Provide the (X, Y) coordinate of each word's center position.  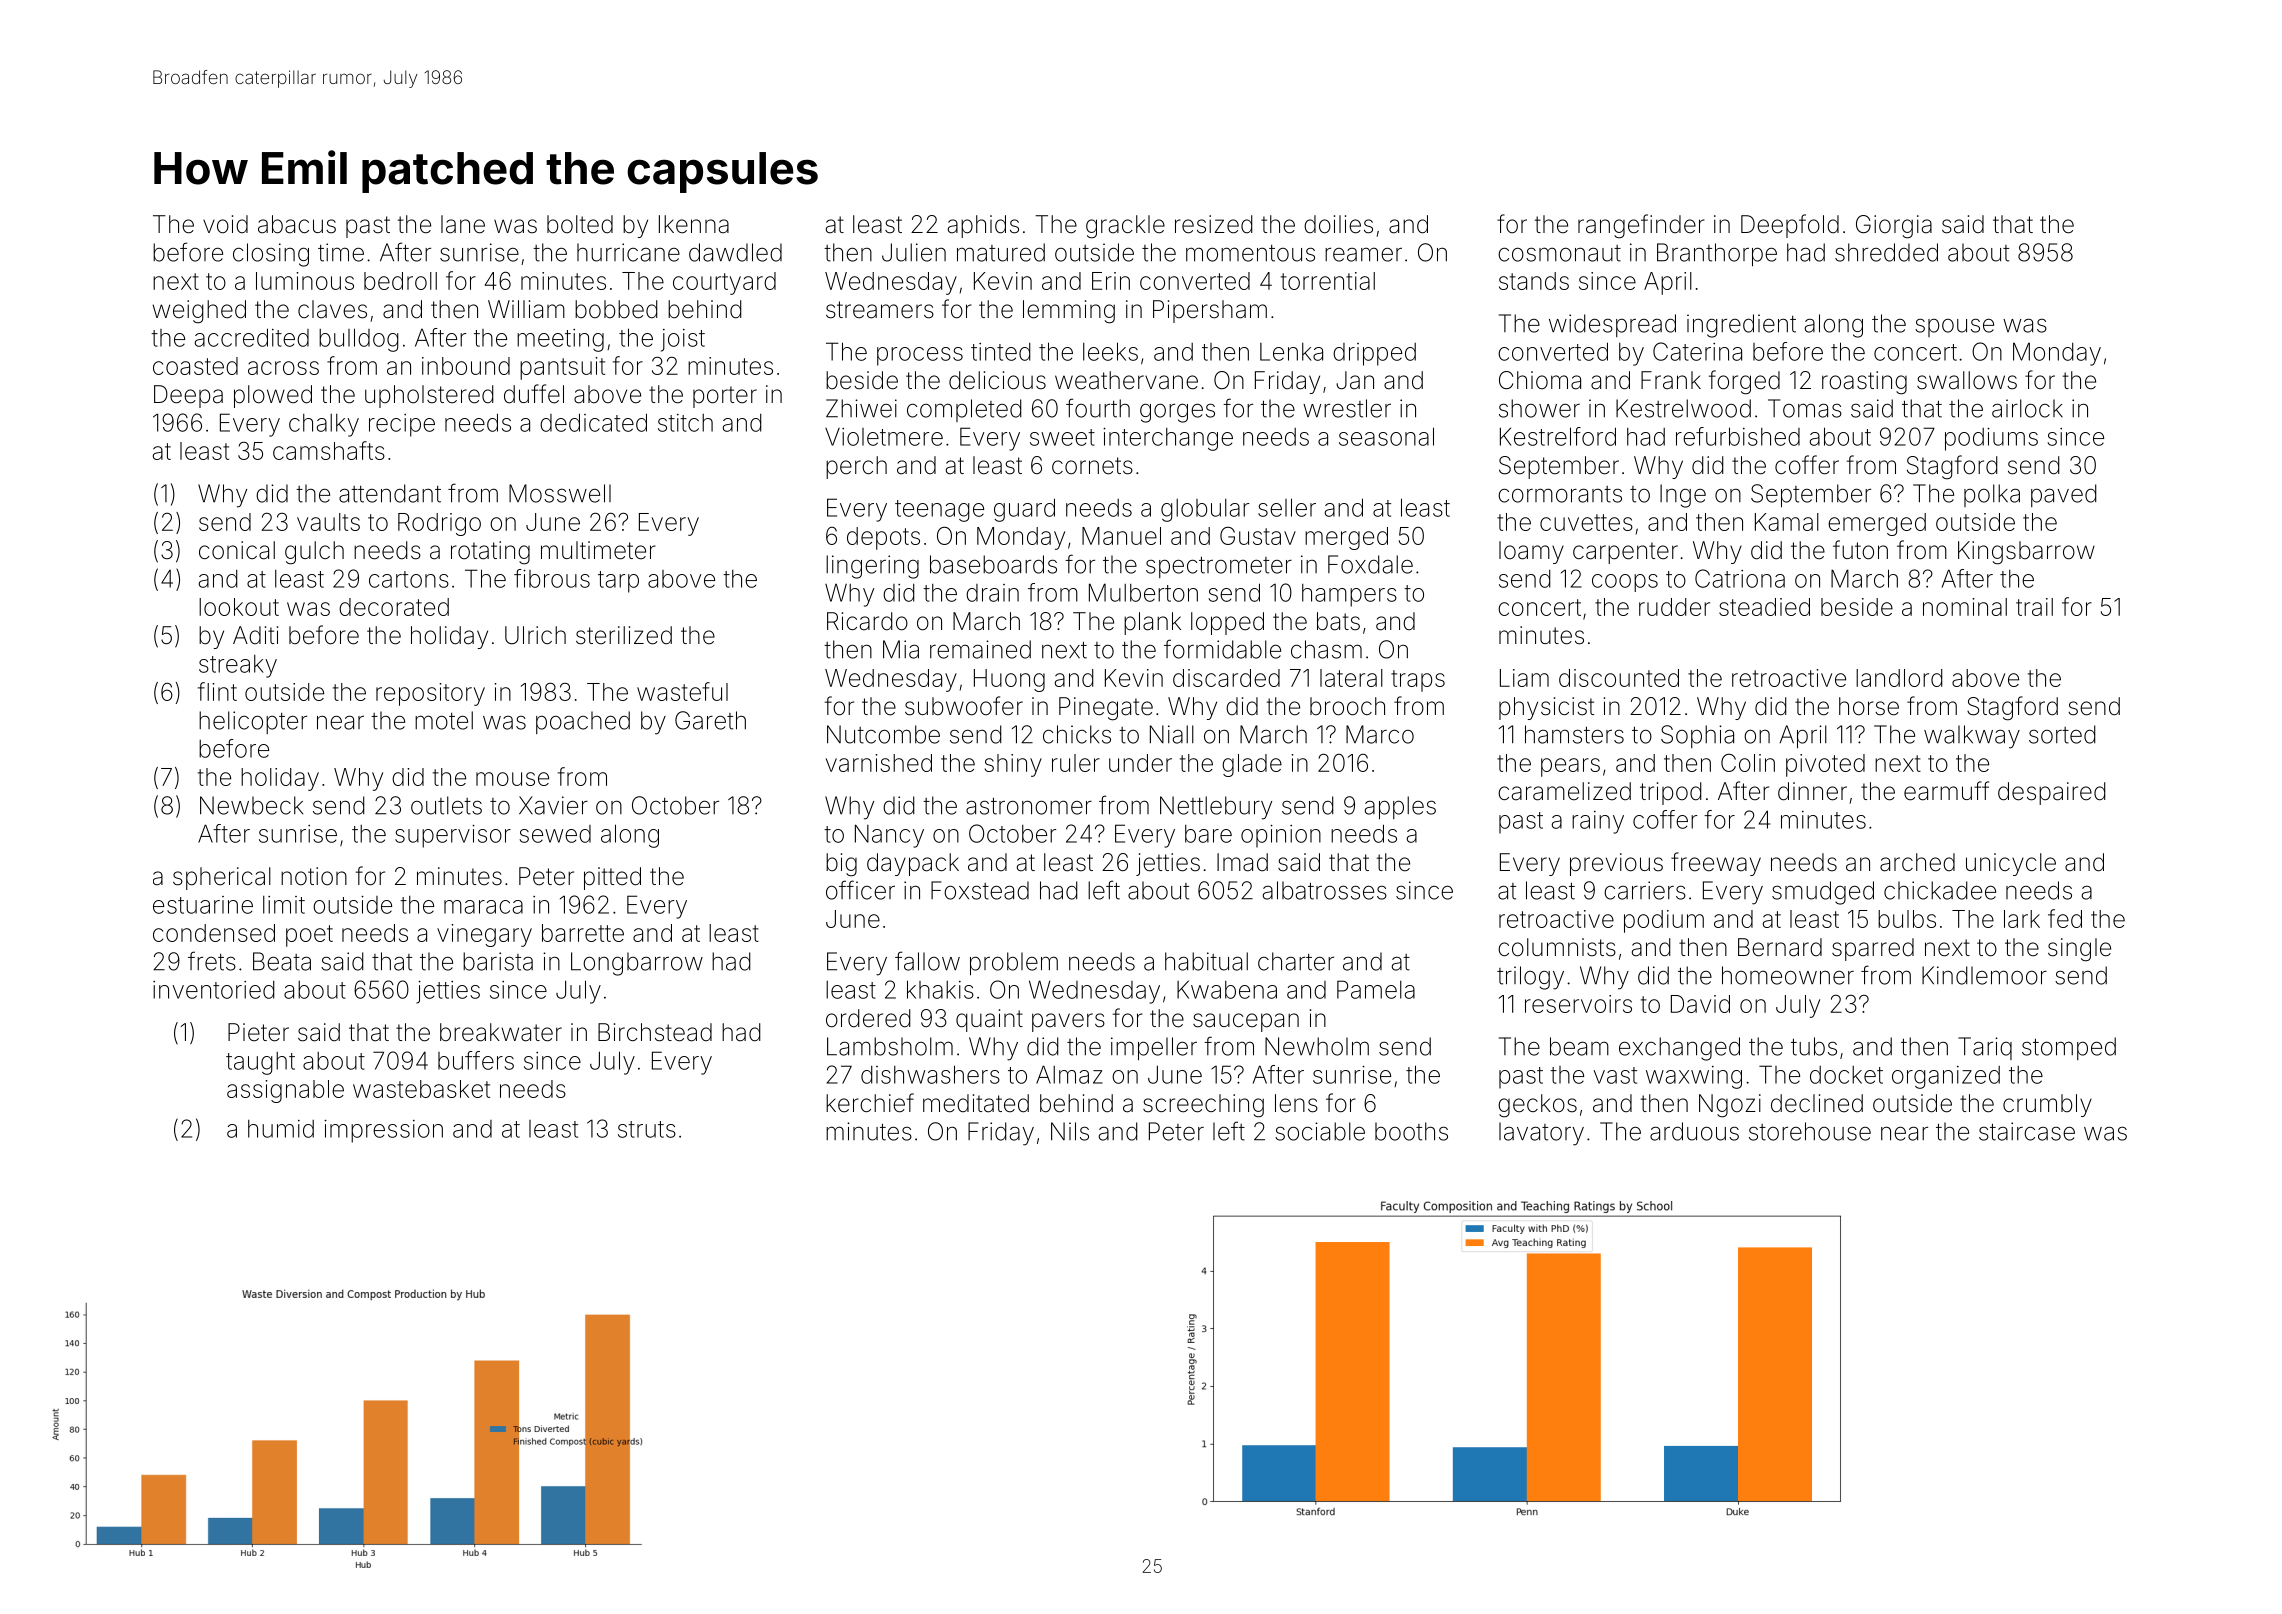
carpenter (1625, 553)
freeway (1716, 864)
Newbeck (251, 805)
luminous (305, 281)
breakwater (501, 1032)
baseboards (993, 564)
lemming (1069, 312)
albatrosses (1324, 890)
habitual (1206, 961)
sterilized (624, 635)
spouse (1954, 327)
